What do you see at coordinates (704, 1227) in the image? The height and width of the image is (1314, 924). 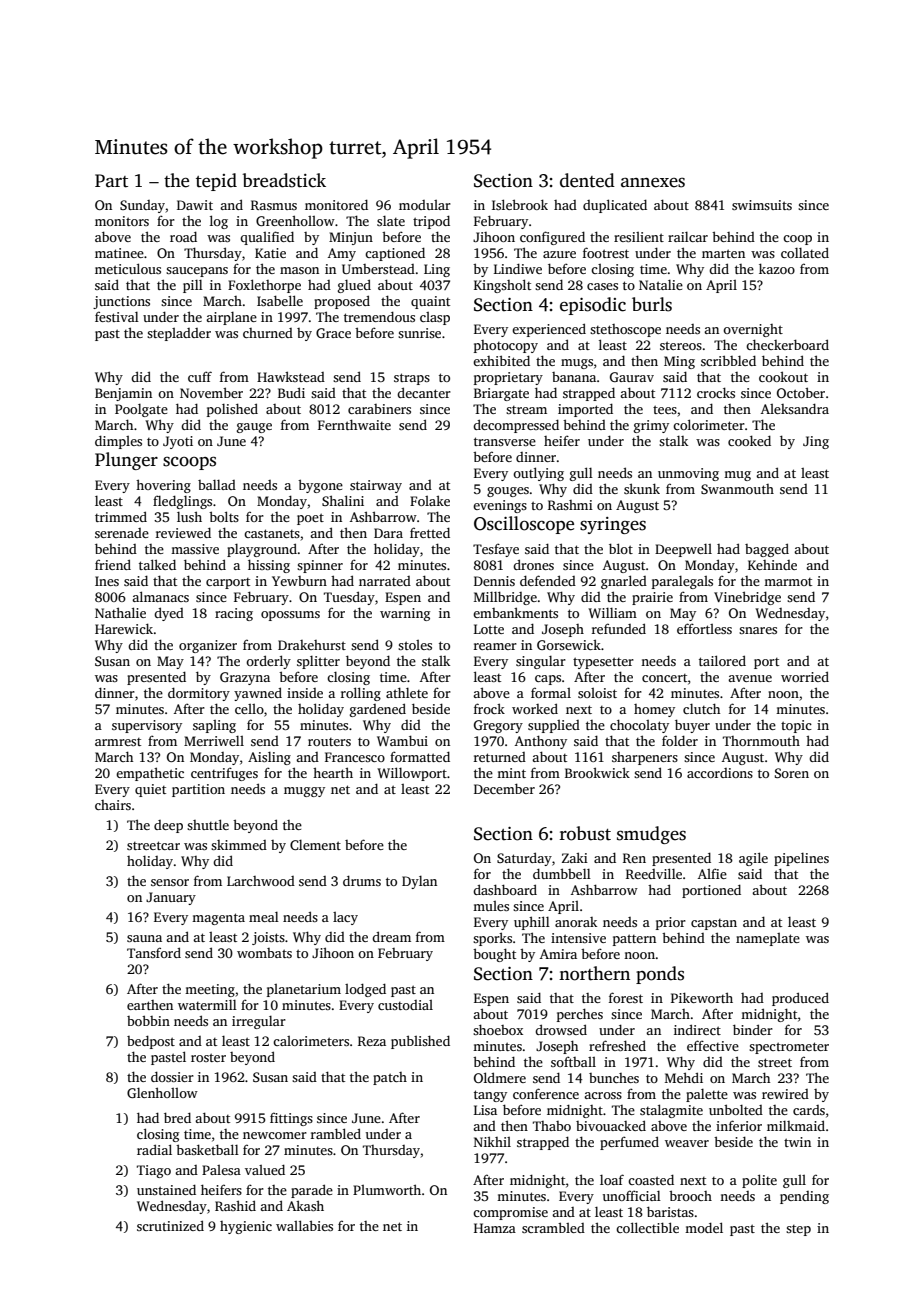 I see `model` at bounding box center [704, 1227].
